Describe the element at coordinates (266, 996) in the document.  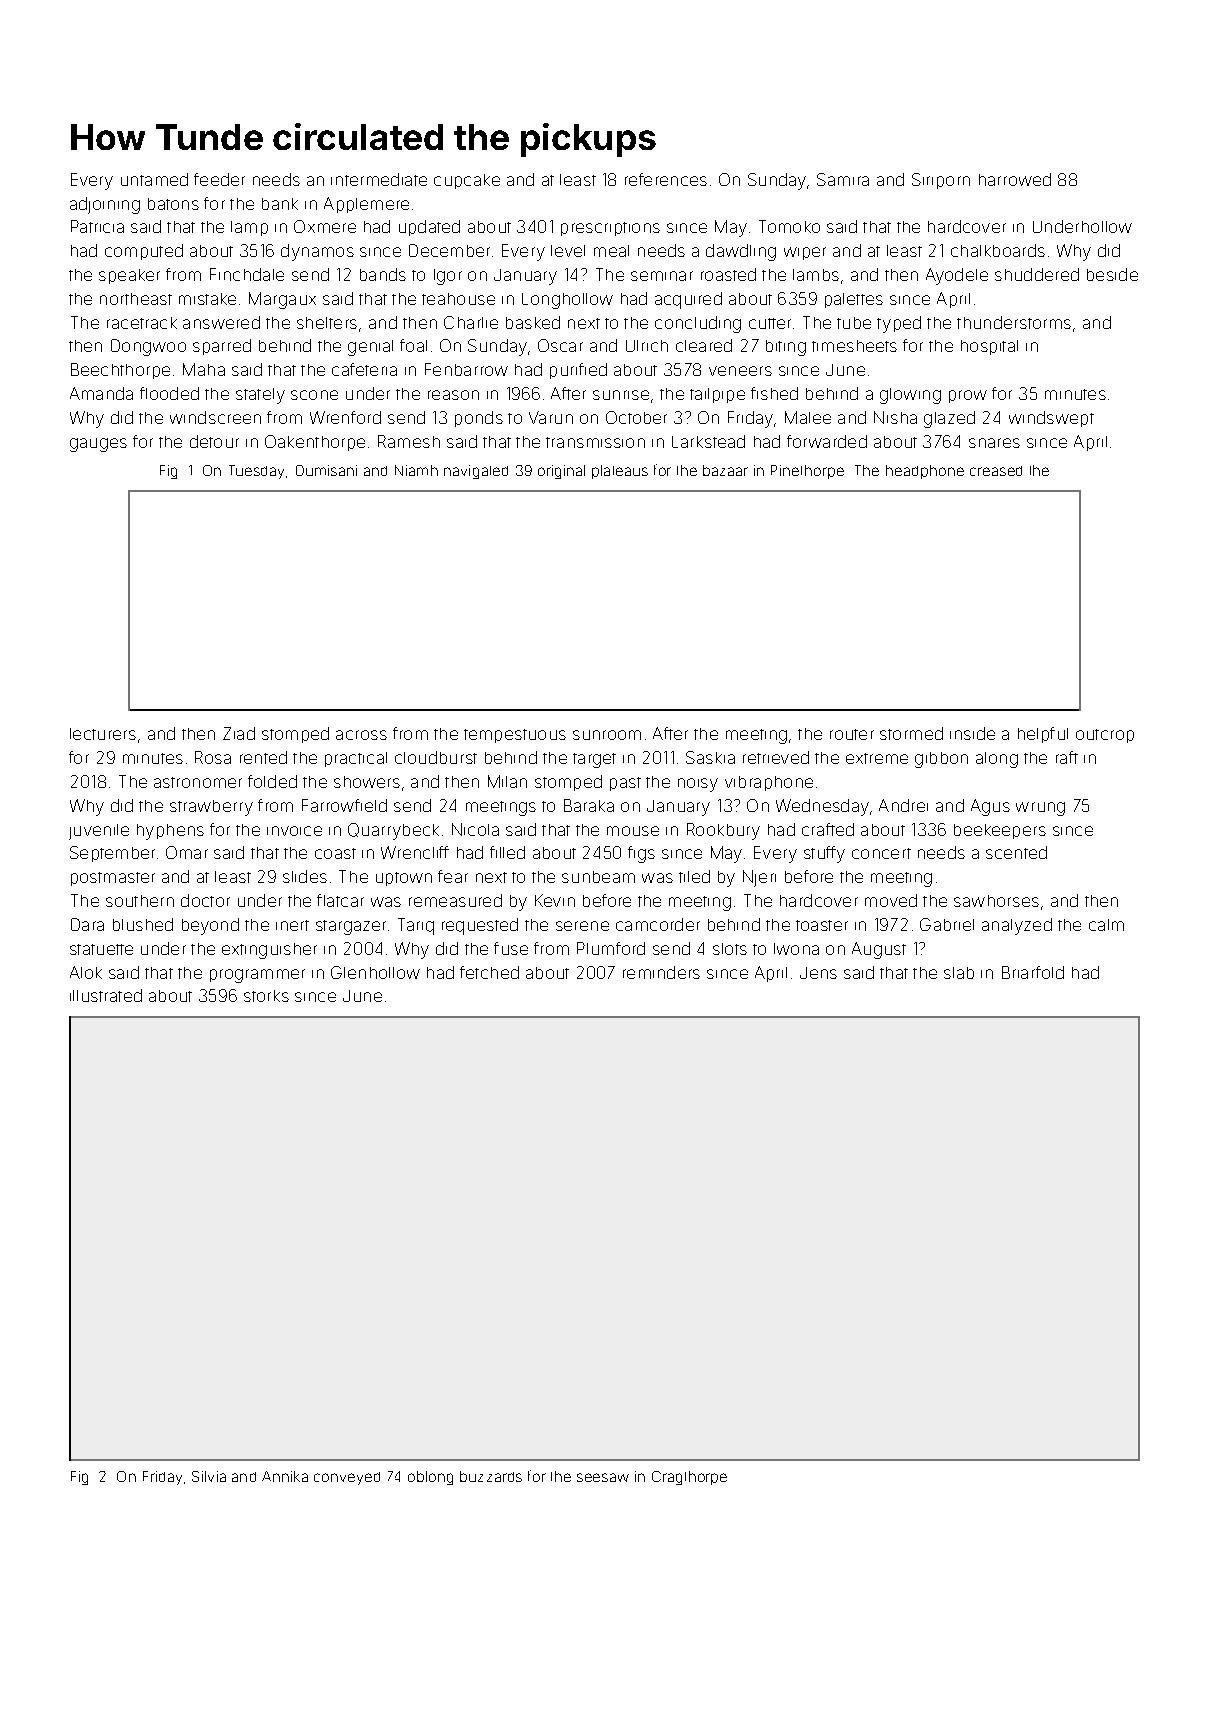
I see `storks` at that location.
